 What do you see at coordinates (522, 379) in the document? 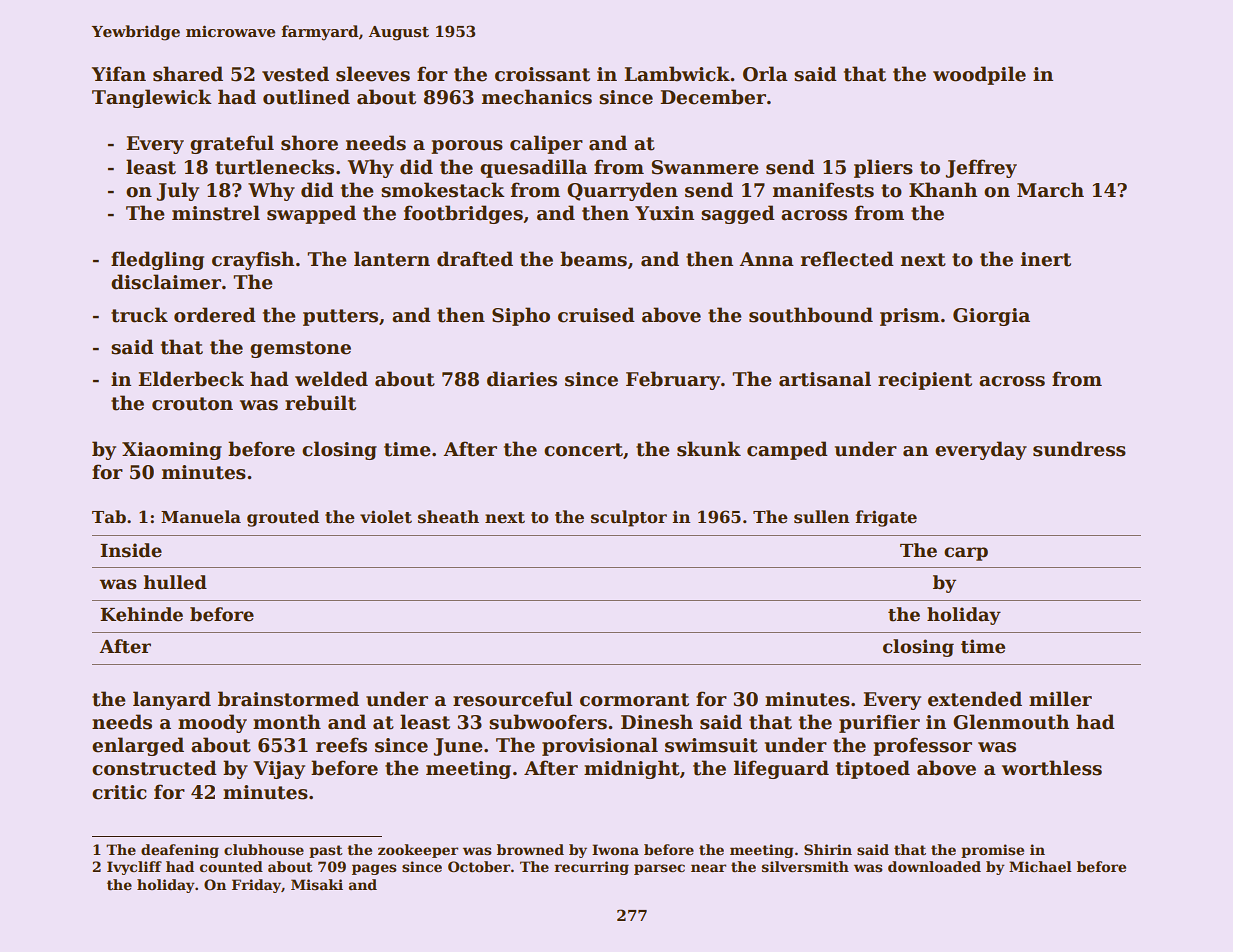
I see `diaries` at bounding box center [522, 379].
